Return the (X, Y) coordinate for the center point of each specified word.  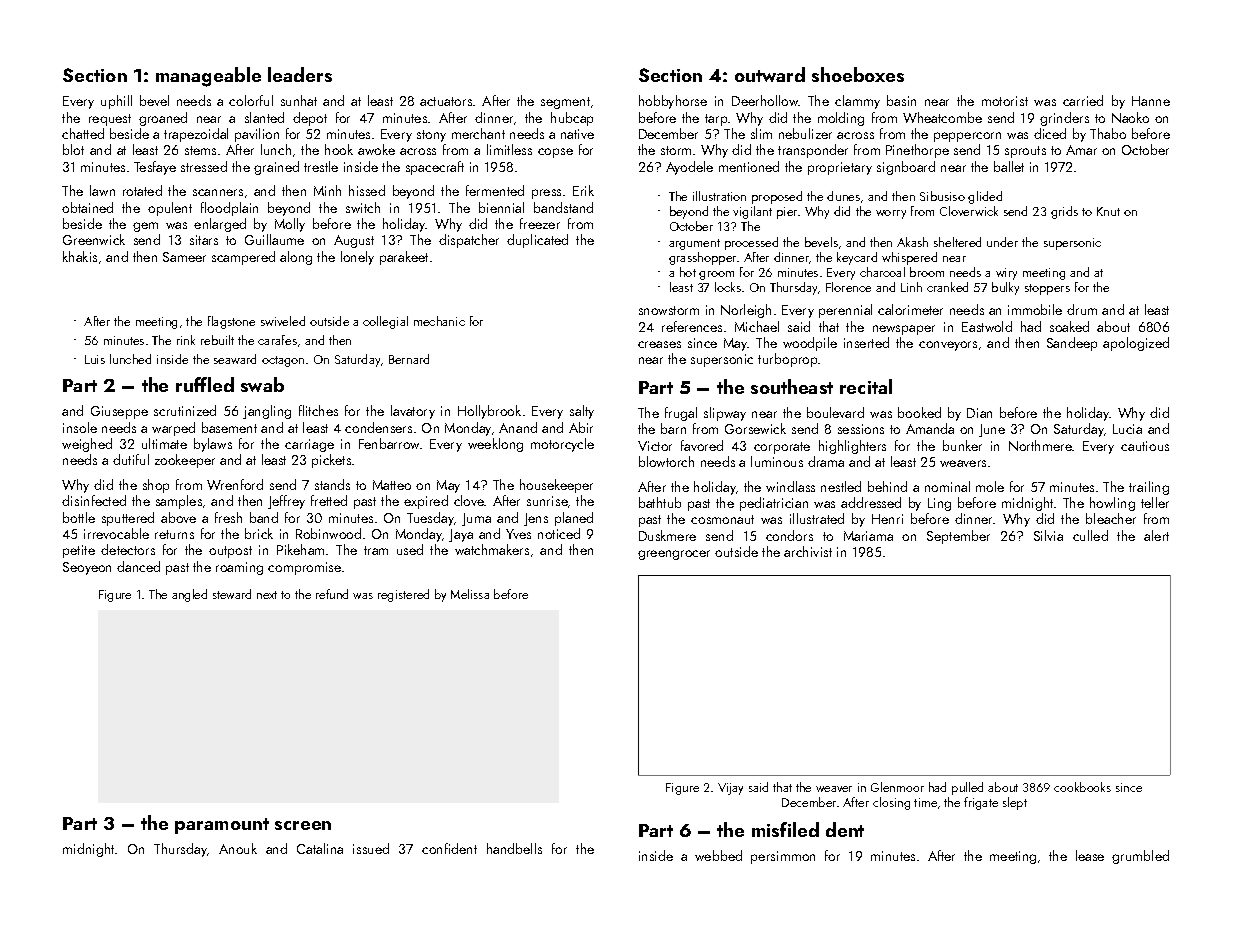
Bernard (409, 359)
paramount (222, 826)
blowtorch (666, 461)
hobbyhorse (673, 102)
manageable (208, 77)
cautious (1145, 446)
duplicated (537, 241)
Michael (757, 326)
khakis (80, 256)
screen (303, 825)
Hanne (1151, 101)
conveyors (948, 346)
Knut (1108, 211)
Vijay (730, 789)
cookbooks (1082, 787)
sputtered (128, 519)
